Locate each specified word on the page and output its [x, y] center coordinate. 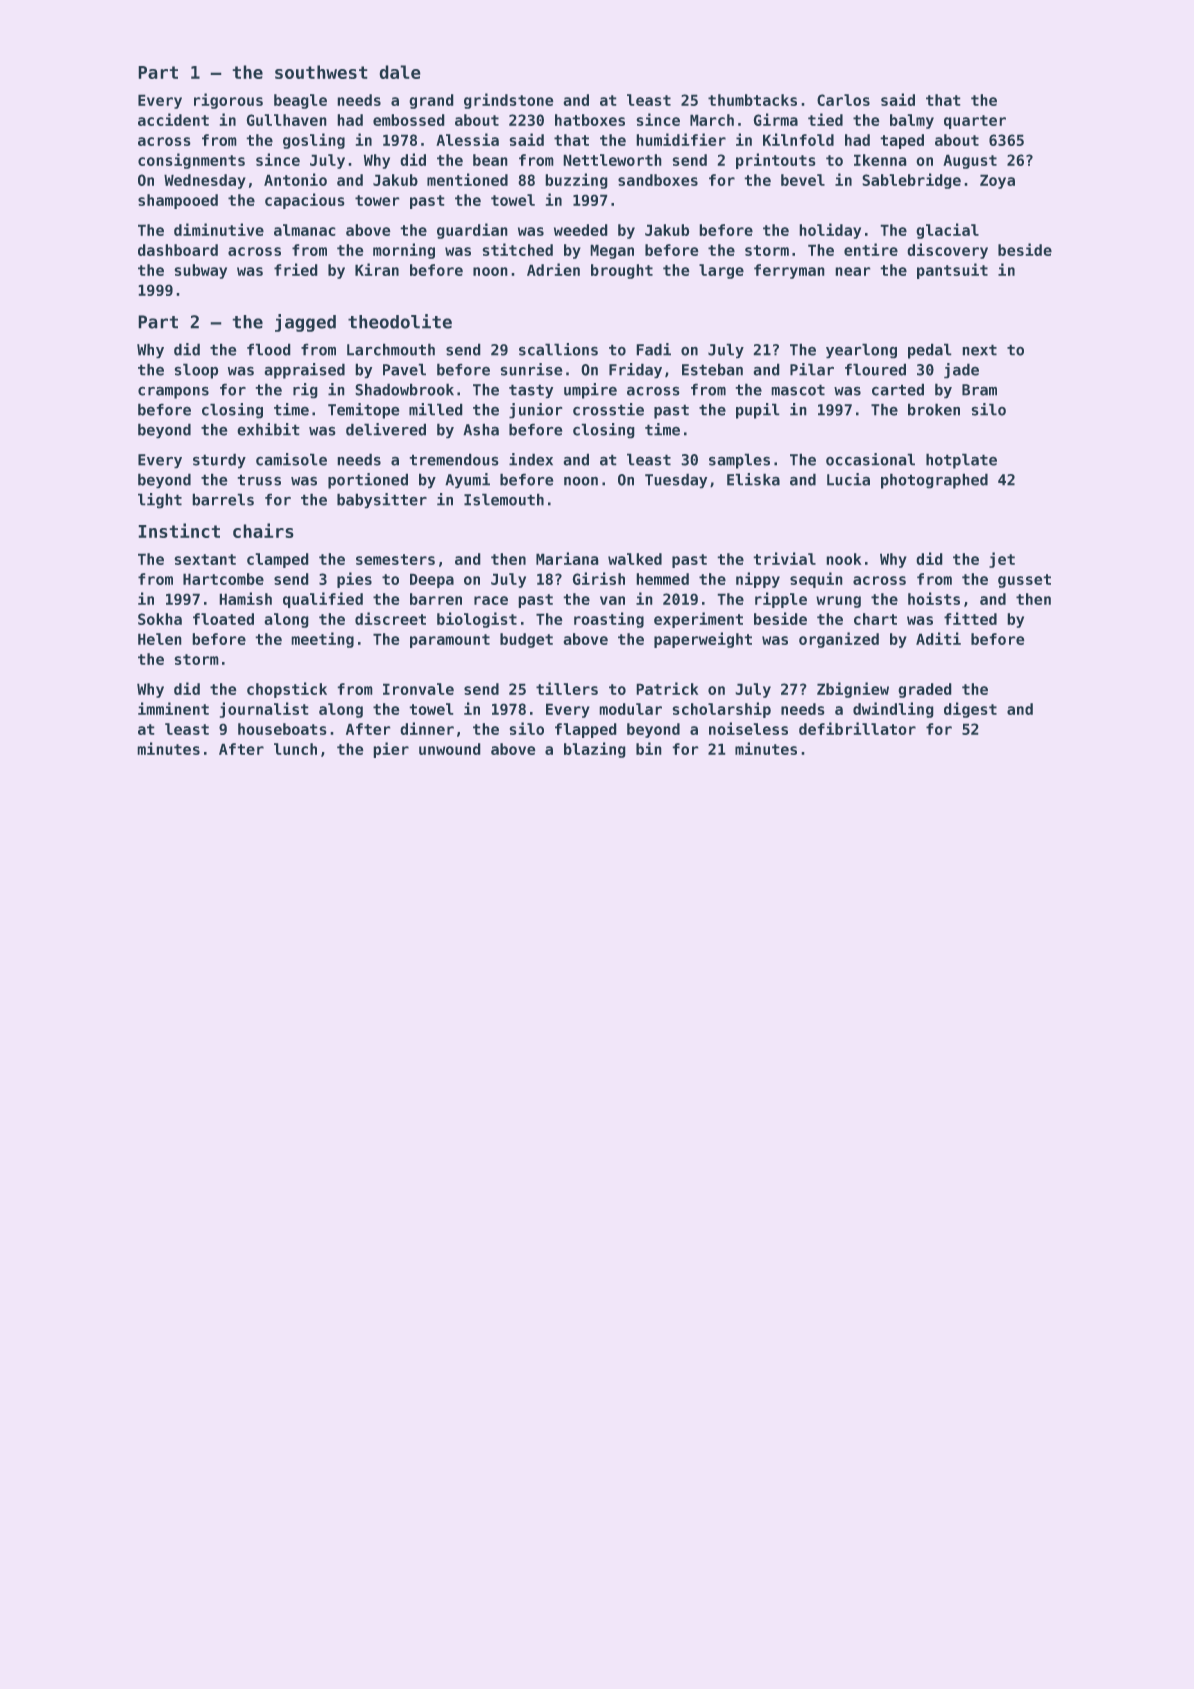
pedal [930, 351]
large [721, 271]
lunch [295, 749]
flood [269, 349]
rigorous [228, 101]
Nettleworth [612, 160]
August [970, 161]
